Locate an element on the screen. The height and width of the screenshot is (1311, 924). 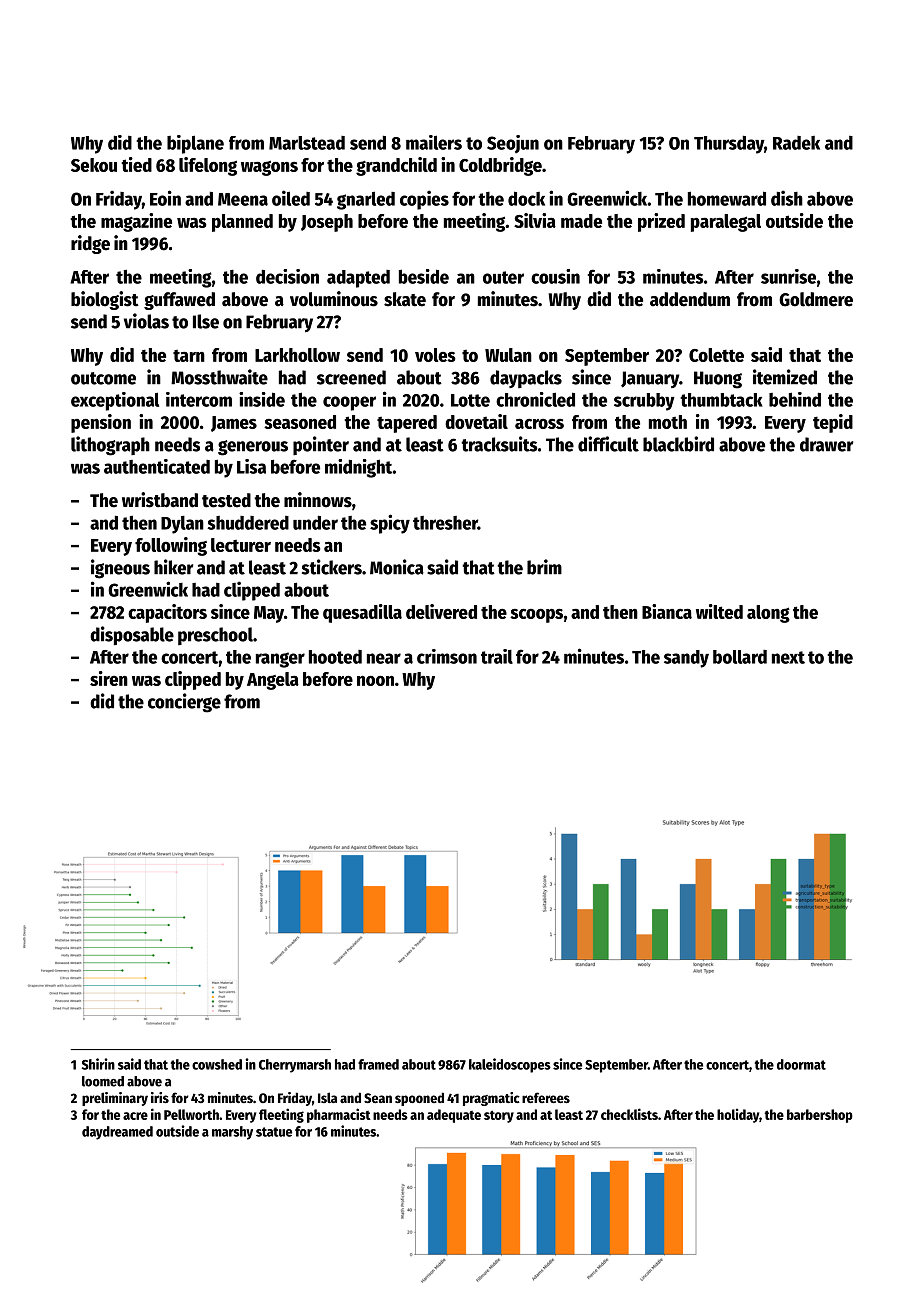
mailers is located at coordinates (434, 142).
